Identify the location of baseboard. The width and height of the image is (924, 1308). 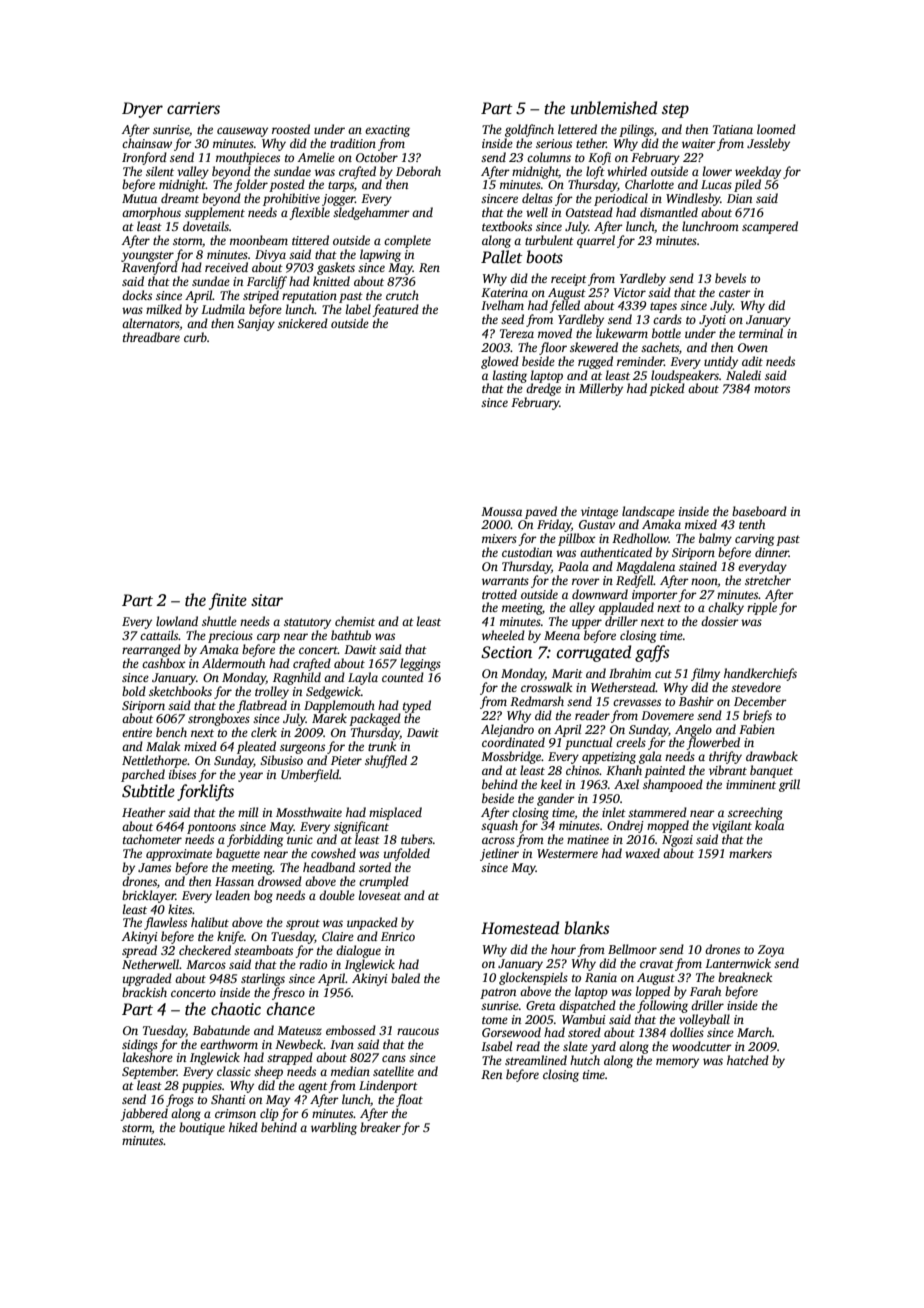
(759, 511).
